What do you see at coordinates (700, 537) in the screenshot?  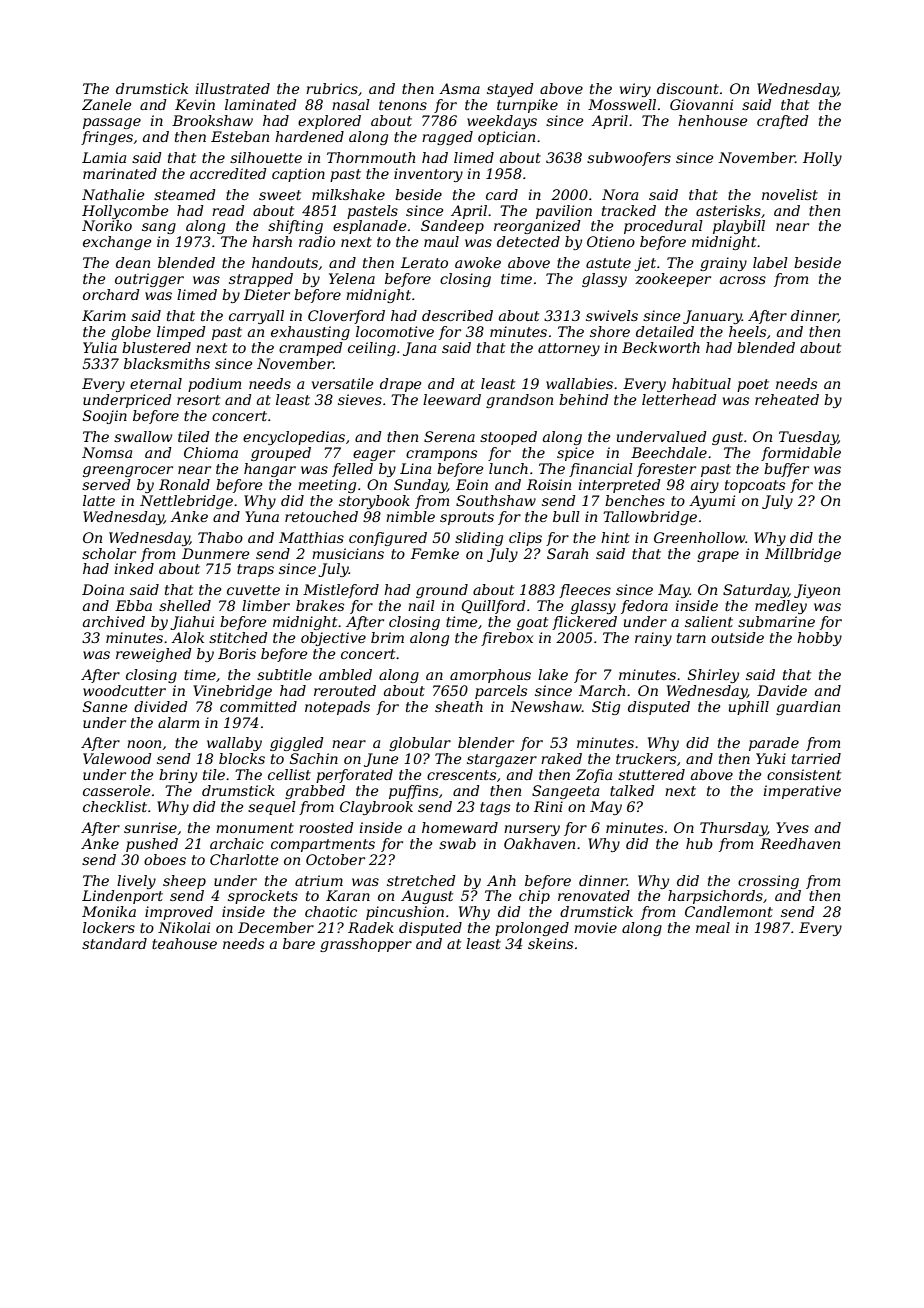 I see `Greenhollow` at bounding box center [700, 537].
